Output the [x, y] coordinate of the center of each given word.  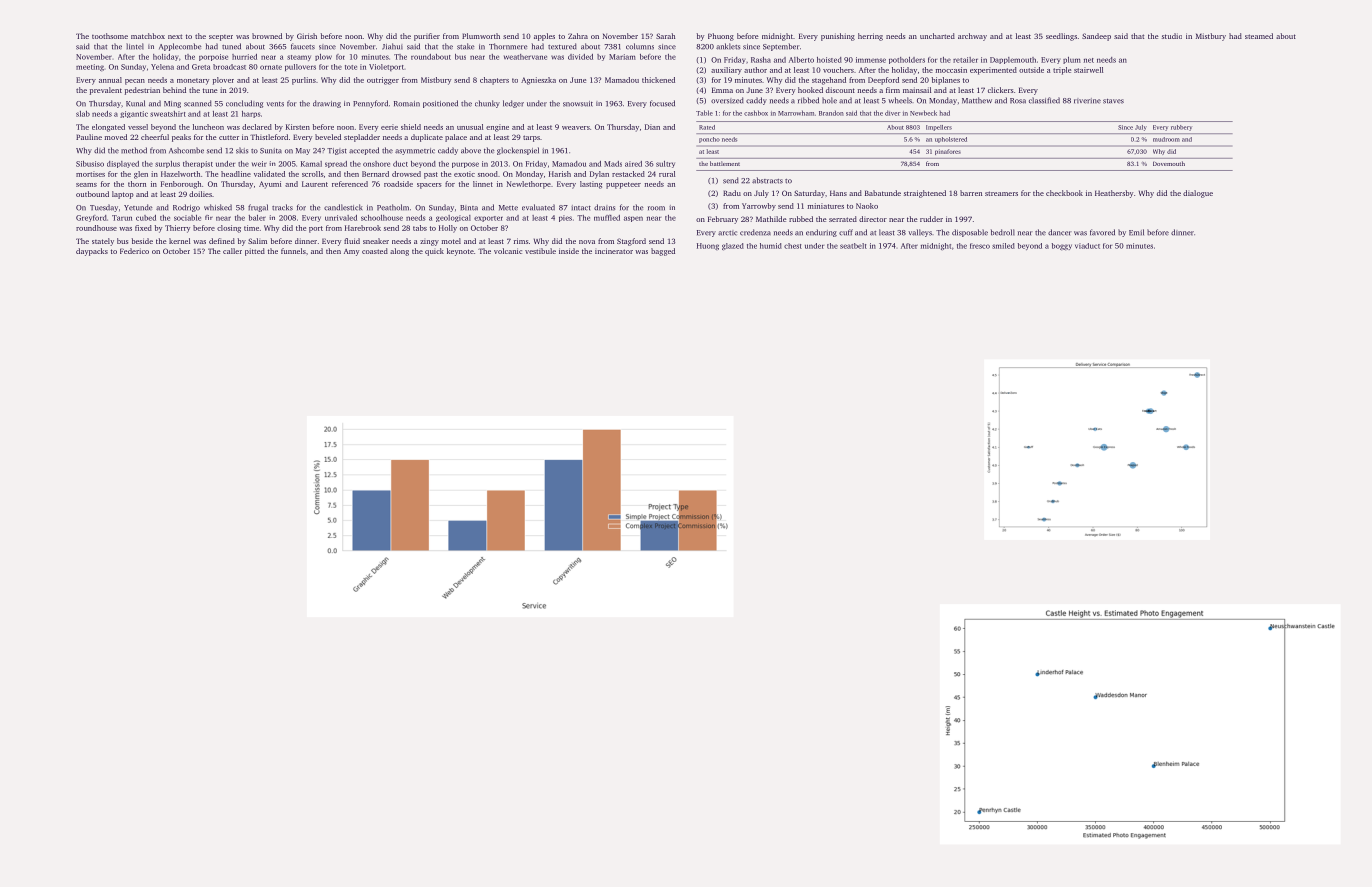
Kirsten [298, 127]
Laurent [315, 184]
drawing [327, 104]
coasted [375, 251]
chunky [487, 104]
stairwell [1088, 70]
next [175, 36]
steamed [1259, 36]
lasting [591, 185]
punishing [838, 37]
